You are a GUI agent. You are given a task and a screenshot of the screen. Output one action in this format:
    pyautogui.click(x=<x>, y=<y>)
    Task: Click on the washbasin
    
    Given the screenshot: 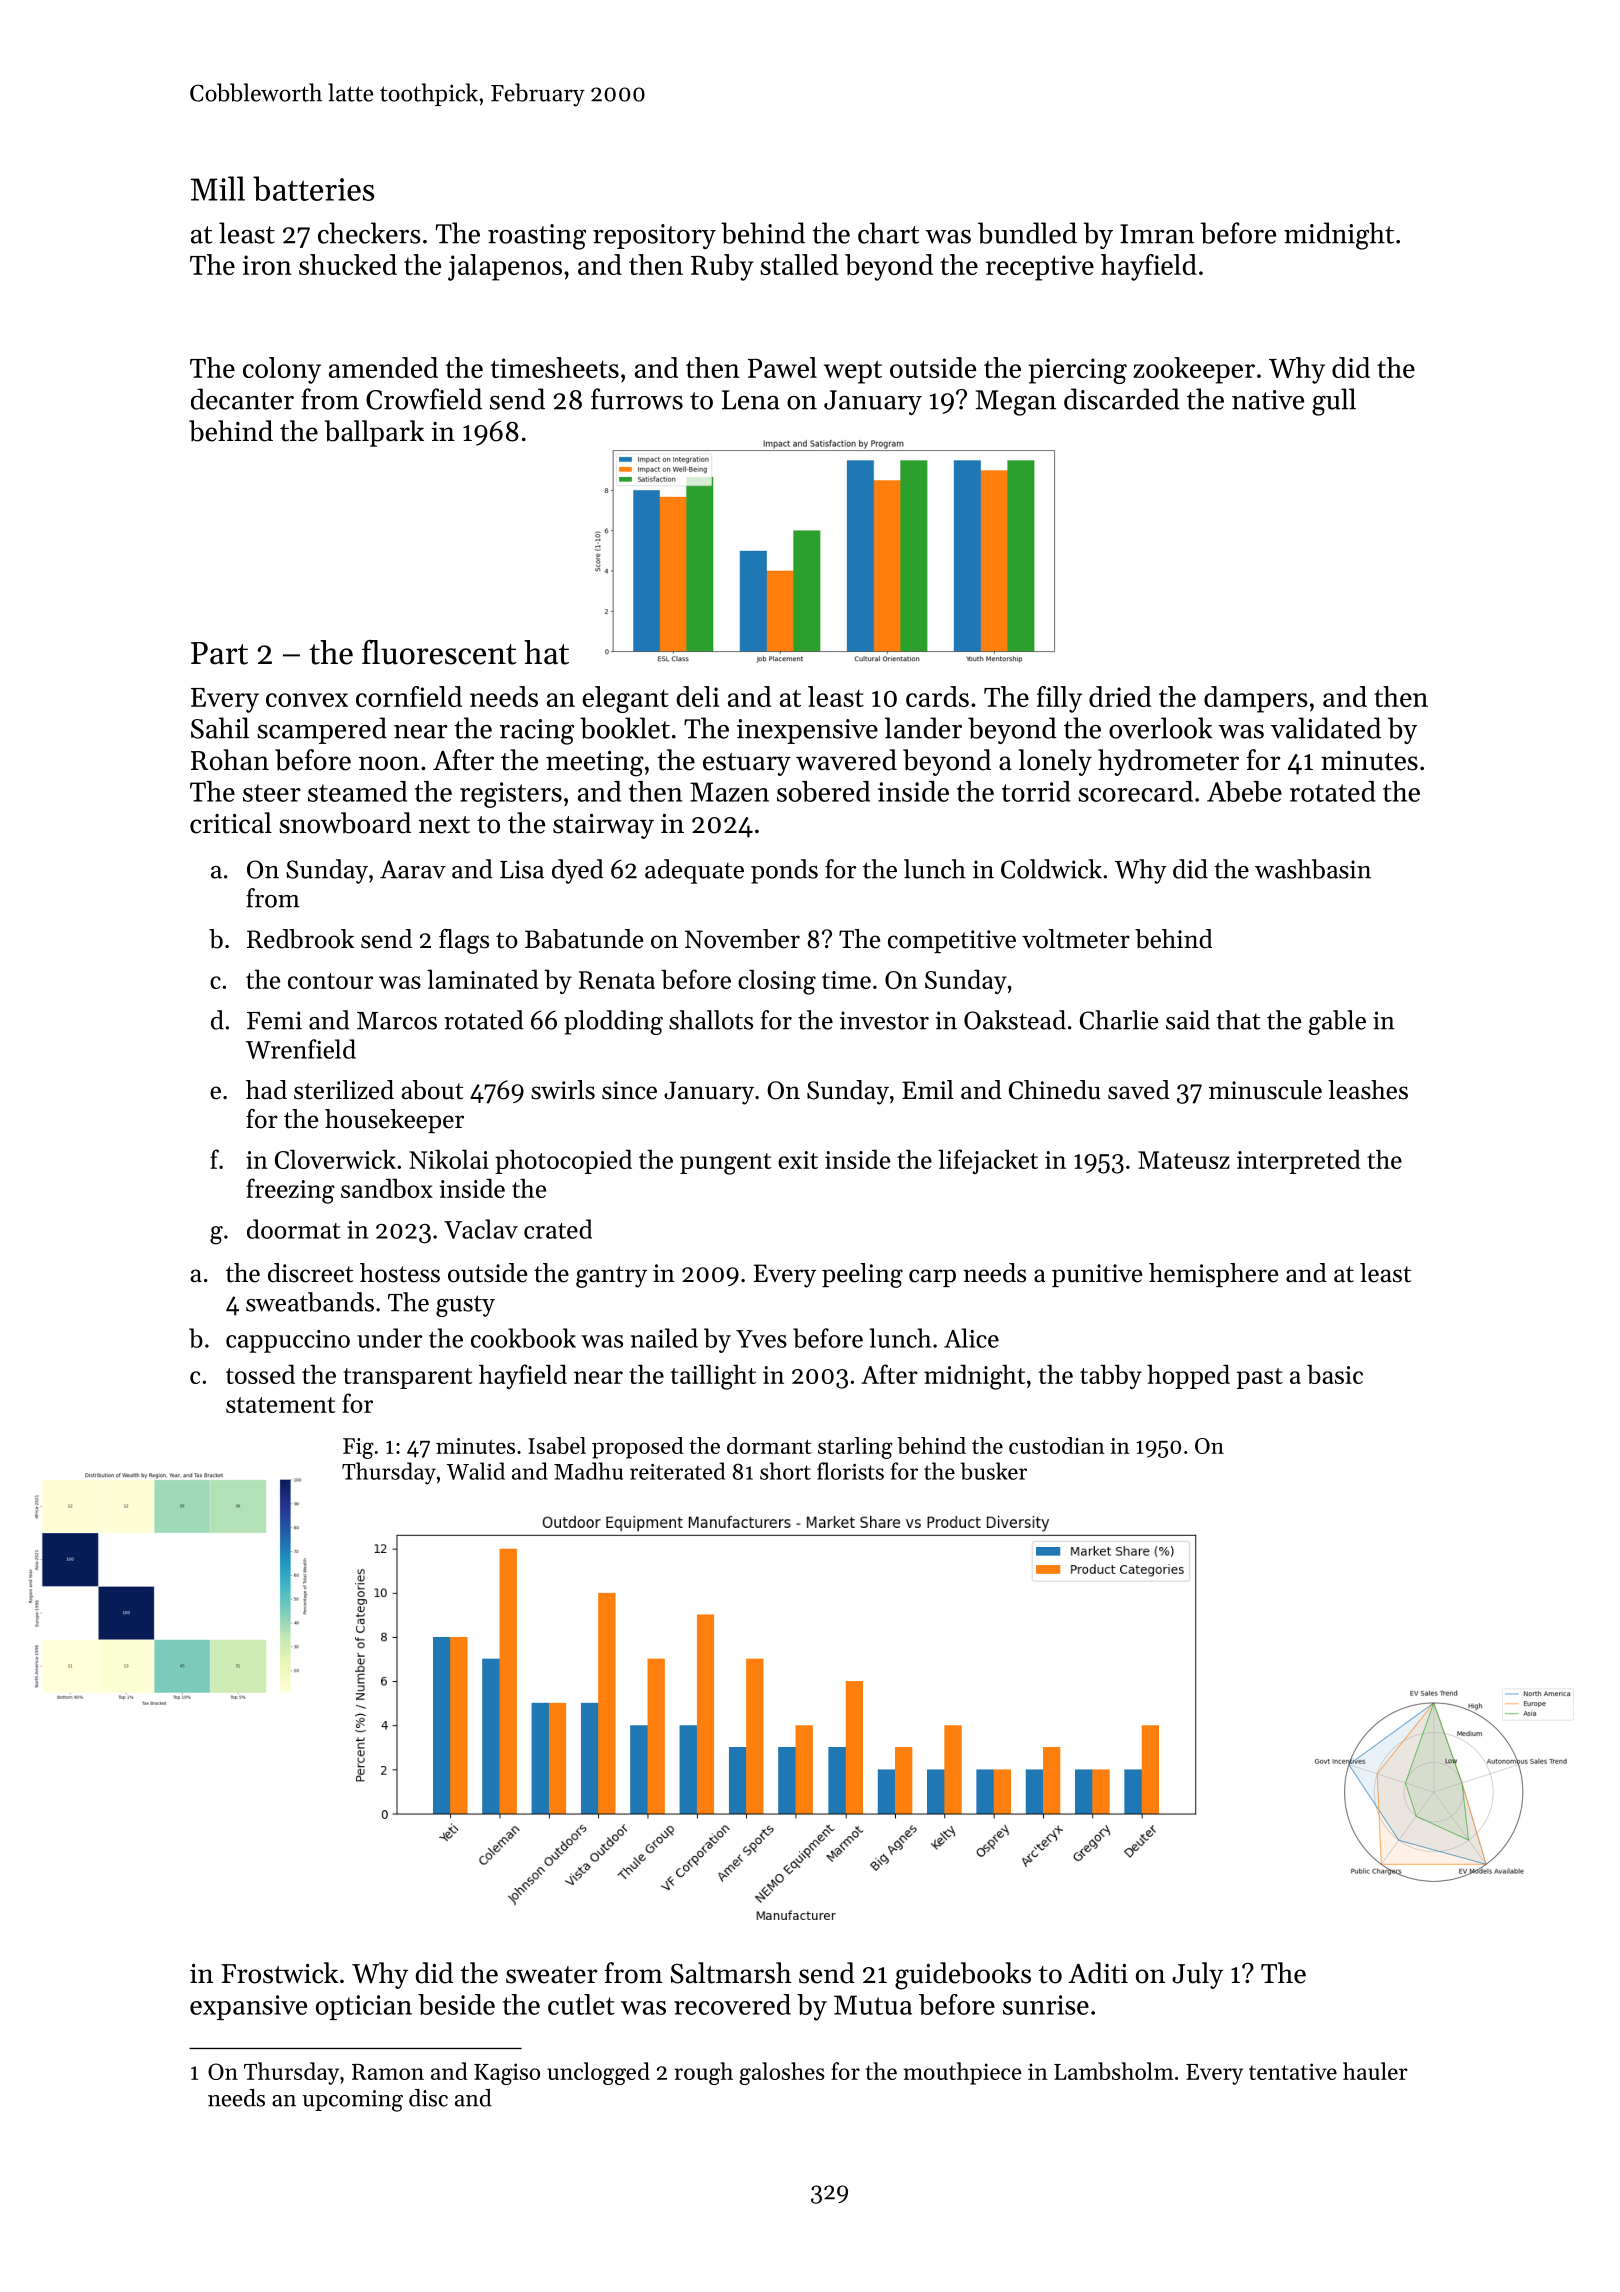 What is the action you would take?
    pyautogui.click(x=1313, y=869)
